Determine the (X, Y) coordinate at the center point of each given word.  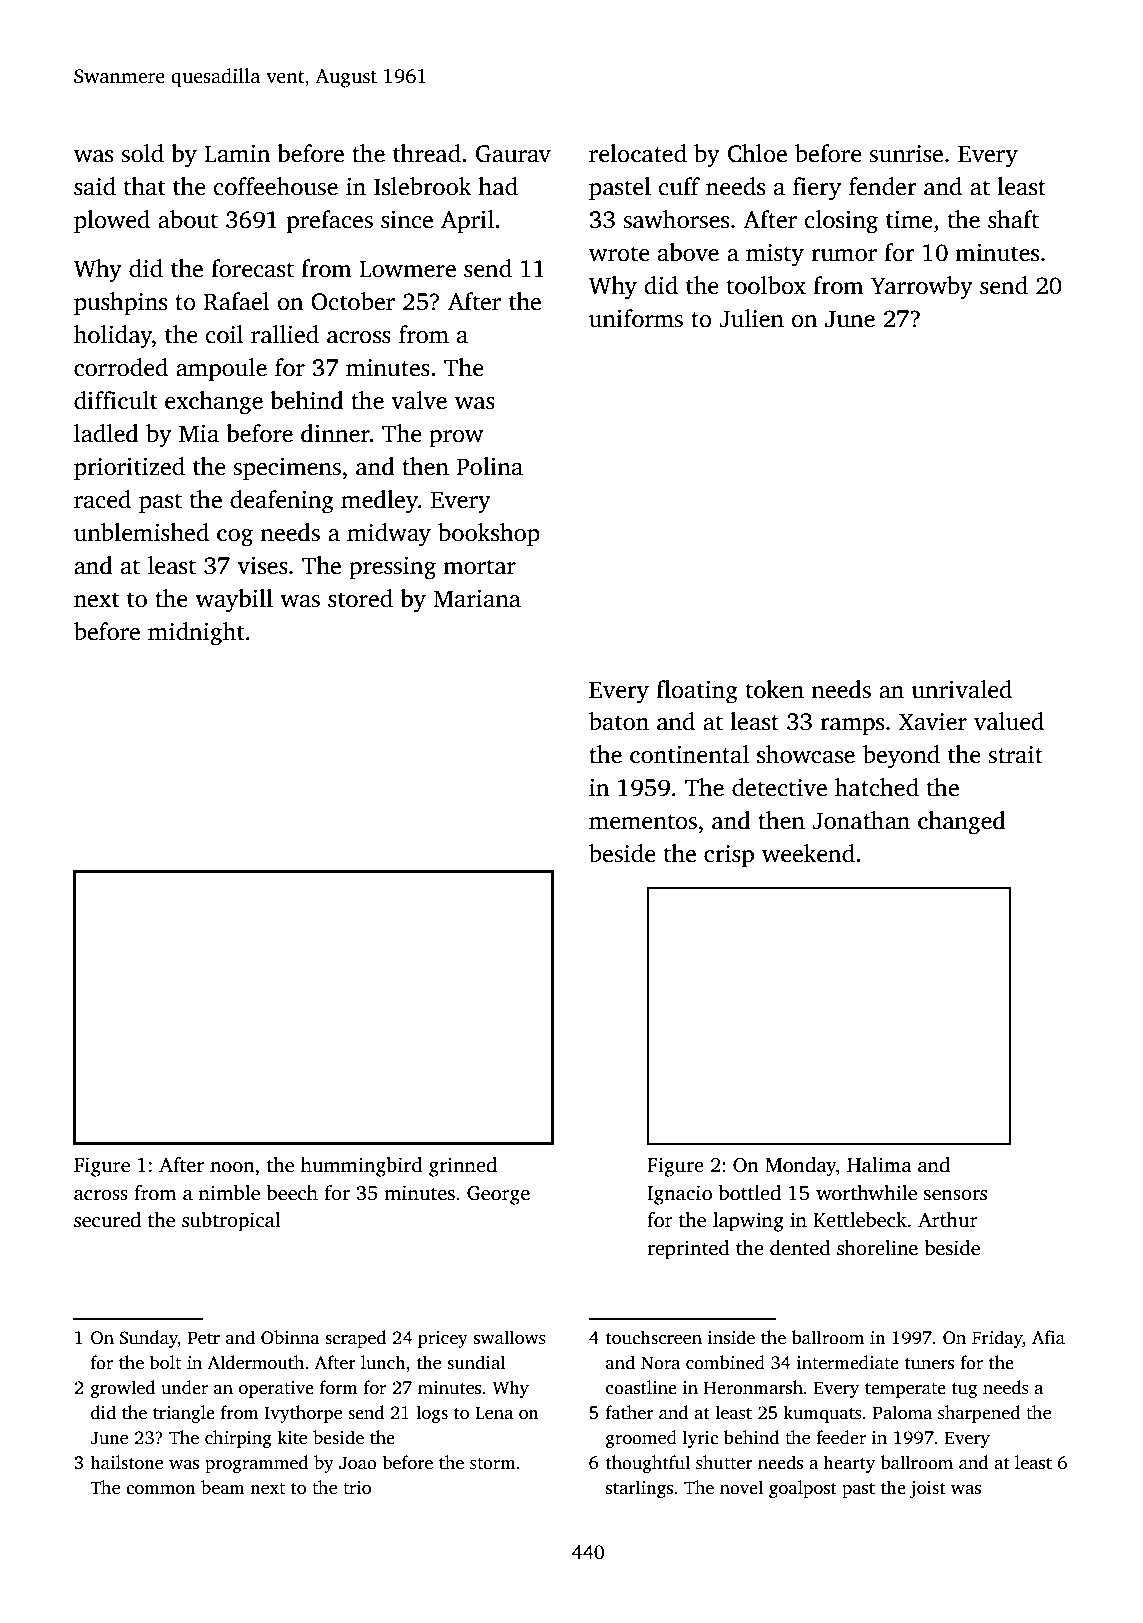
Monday (800, 1167)
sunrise (906, 154)
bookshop (489, 535)
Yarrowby (922, 288)
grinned (463, 1167)
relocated (638, 153)
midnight (196, 634)
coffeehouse (276, 186)
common (161, 1490)
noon (232, 1167)
